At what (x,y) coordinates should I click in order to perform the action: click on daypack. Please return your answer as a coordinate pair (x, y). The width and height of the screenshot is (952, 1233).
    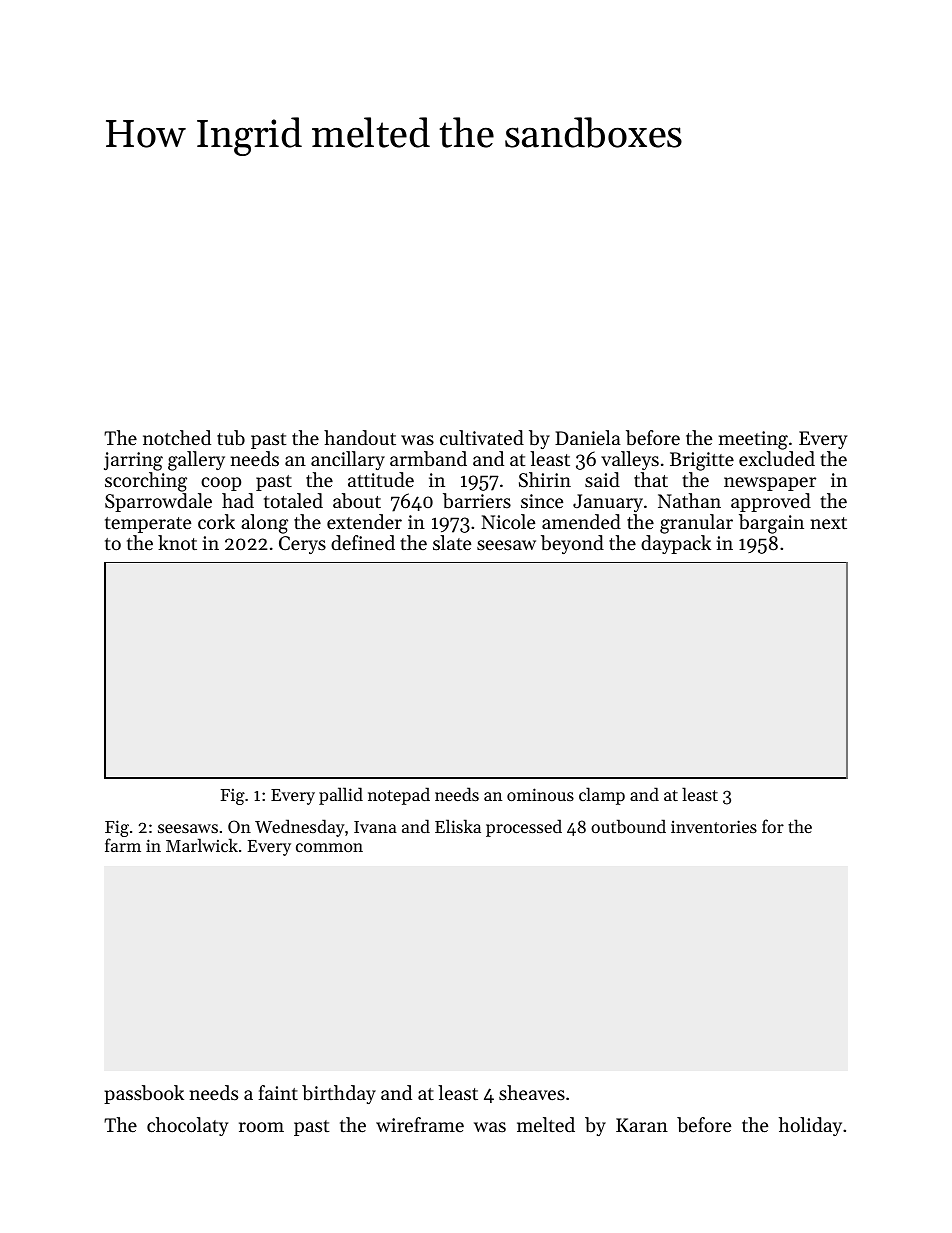
    Looking at the image, I should click on (676, 544).
